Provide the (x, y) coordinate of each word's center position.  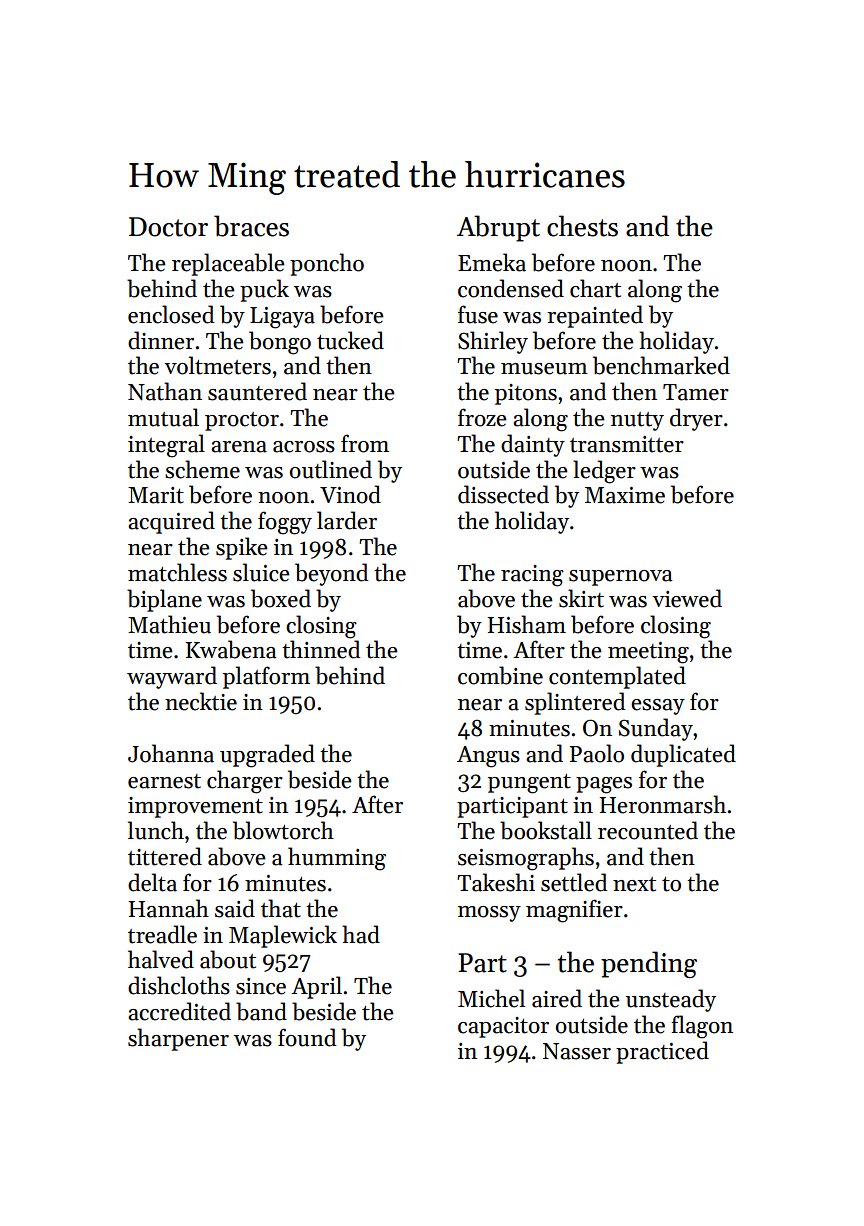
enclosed (171, 314)
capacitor (503, 1027)
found (307, 1037)
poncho (327, 264)
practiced (662, 1052)
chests (582, 226)
